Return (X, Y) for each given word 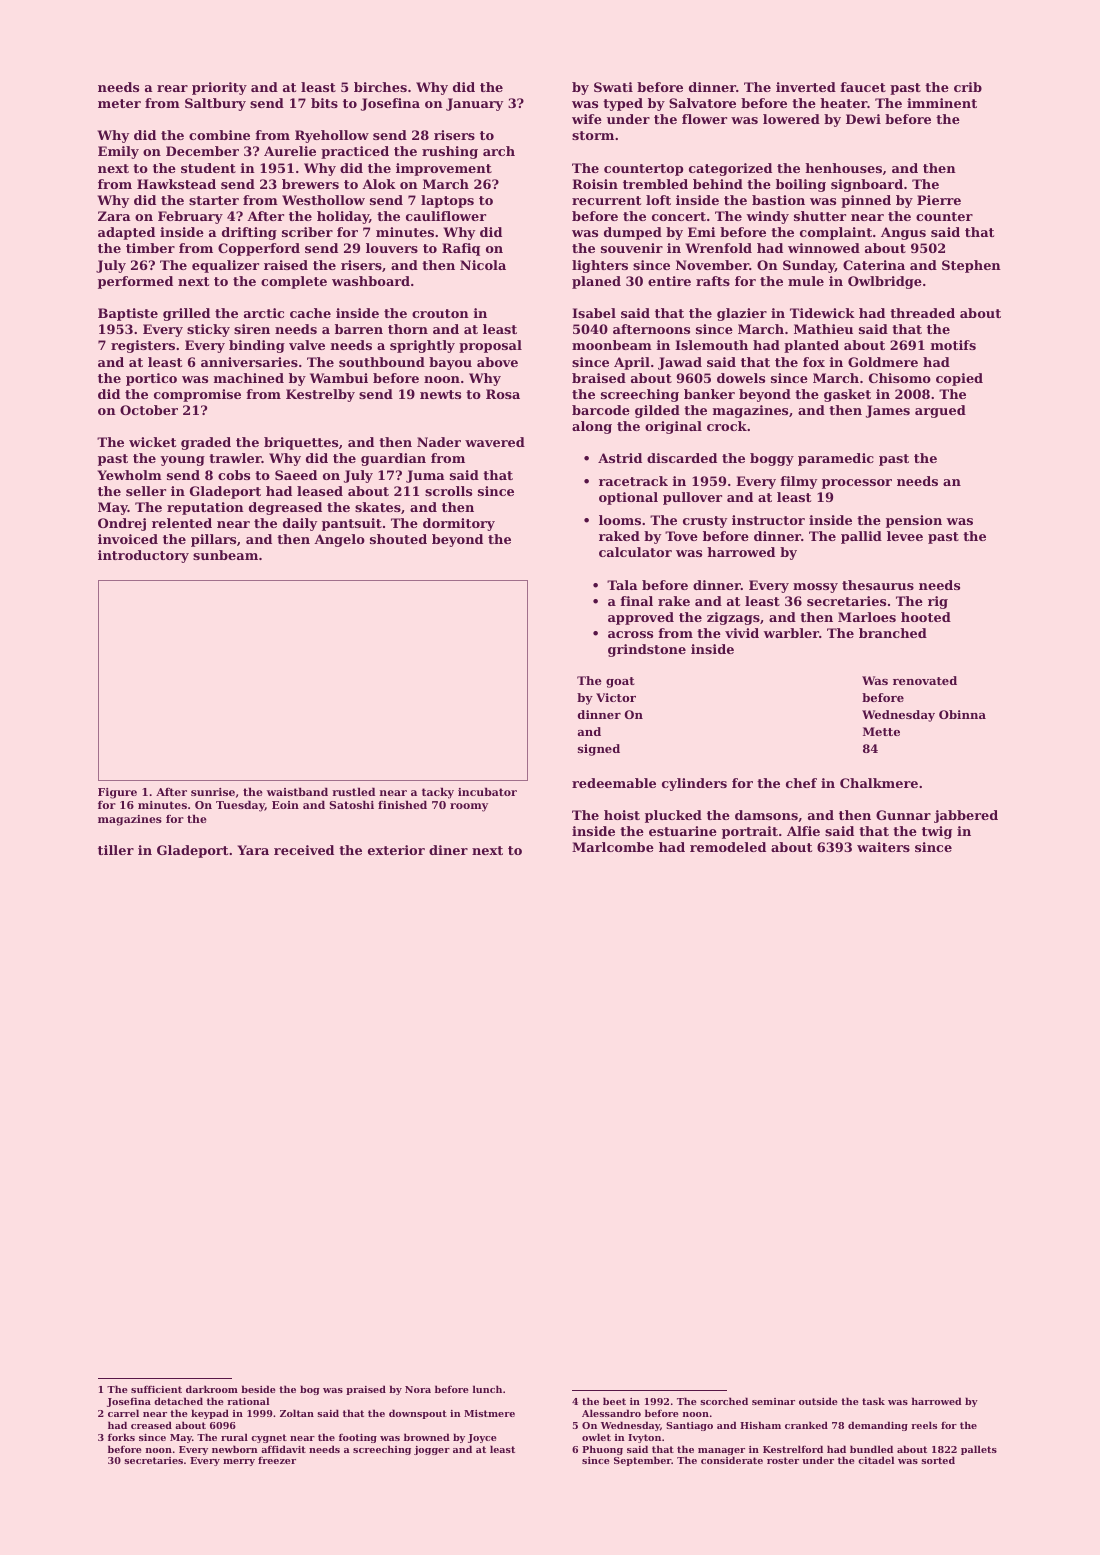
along (592, 427)
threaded (922, 313)
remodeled (728, 847)
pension (914, 521)
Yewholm (129, 475)
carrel (123, 1413)
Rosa (503, 394)
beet (614, 1401)
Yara (253, 850)
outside (818, 1401)
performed (135, 282)
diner (448, 850)
